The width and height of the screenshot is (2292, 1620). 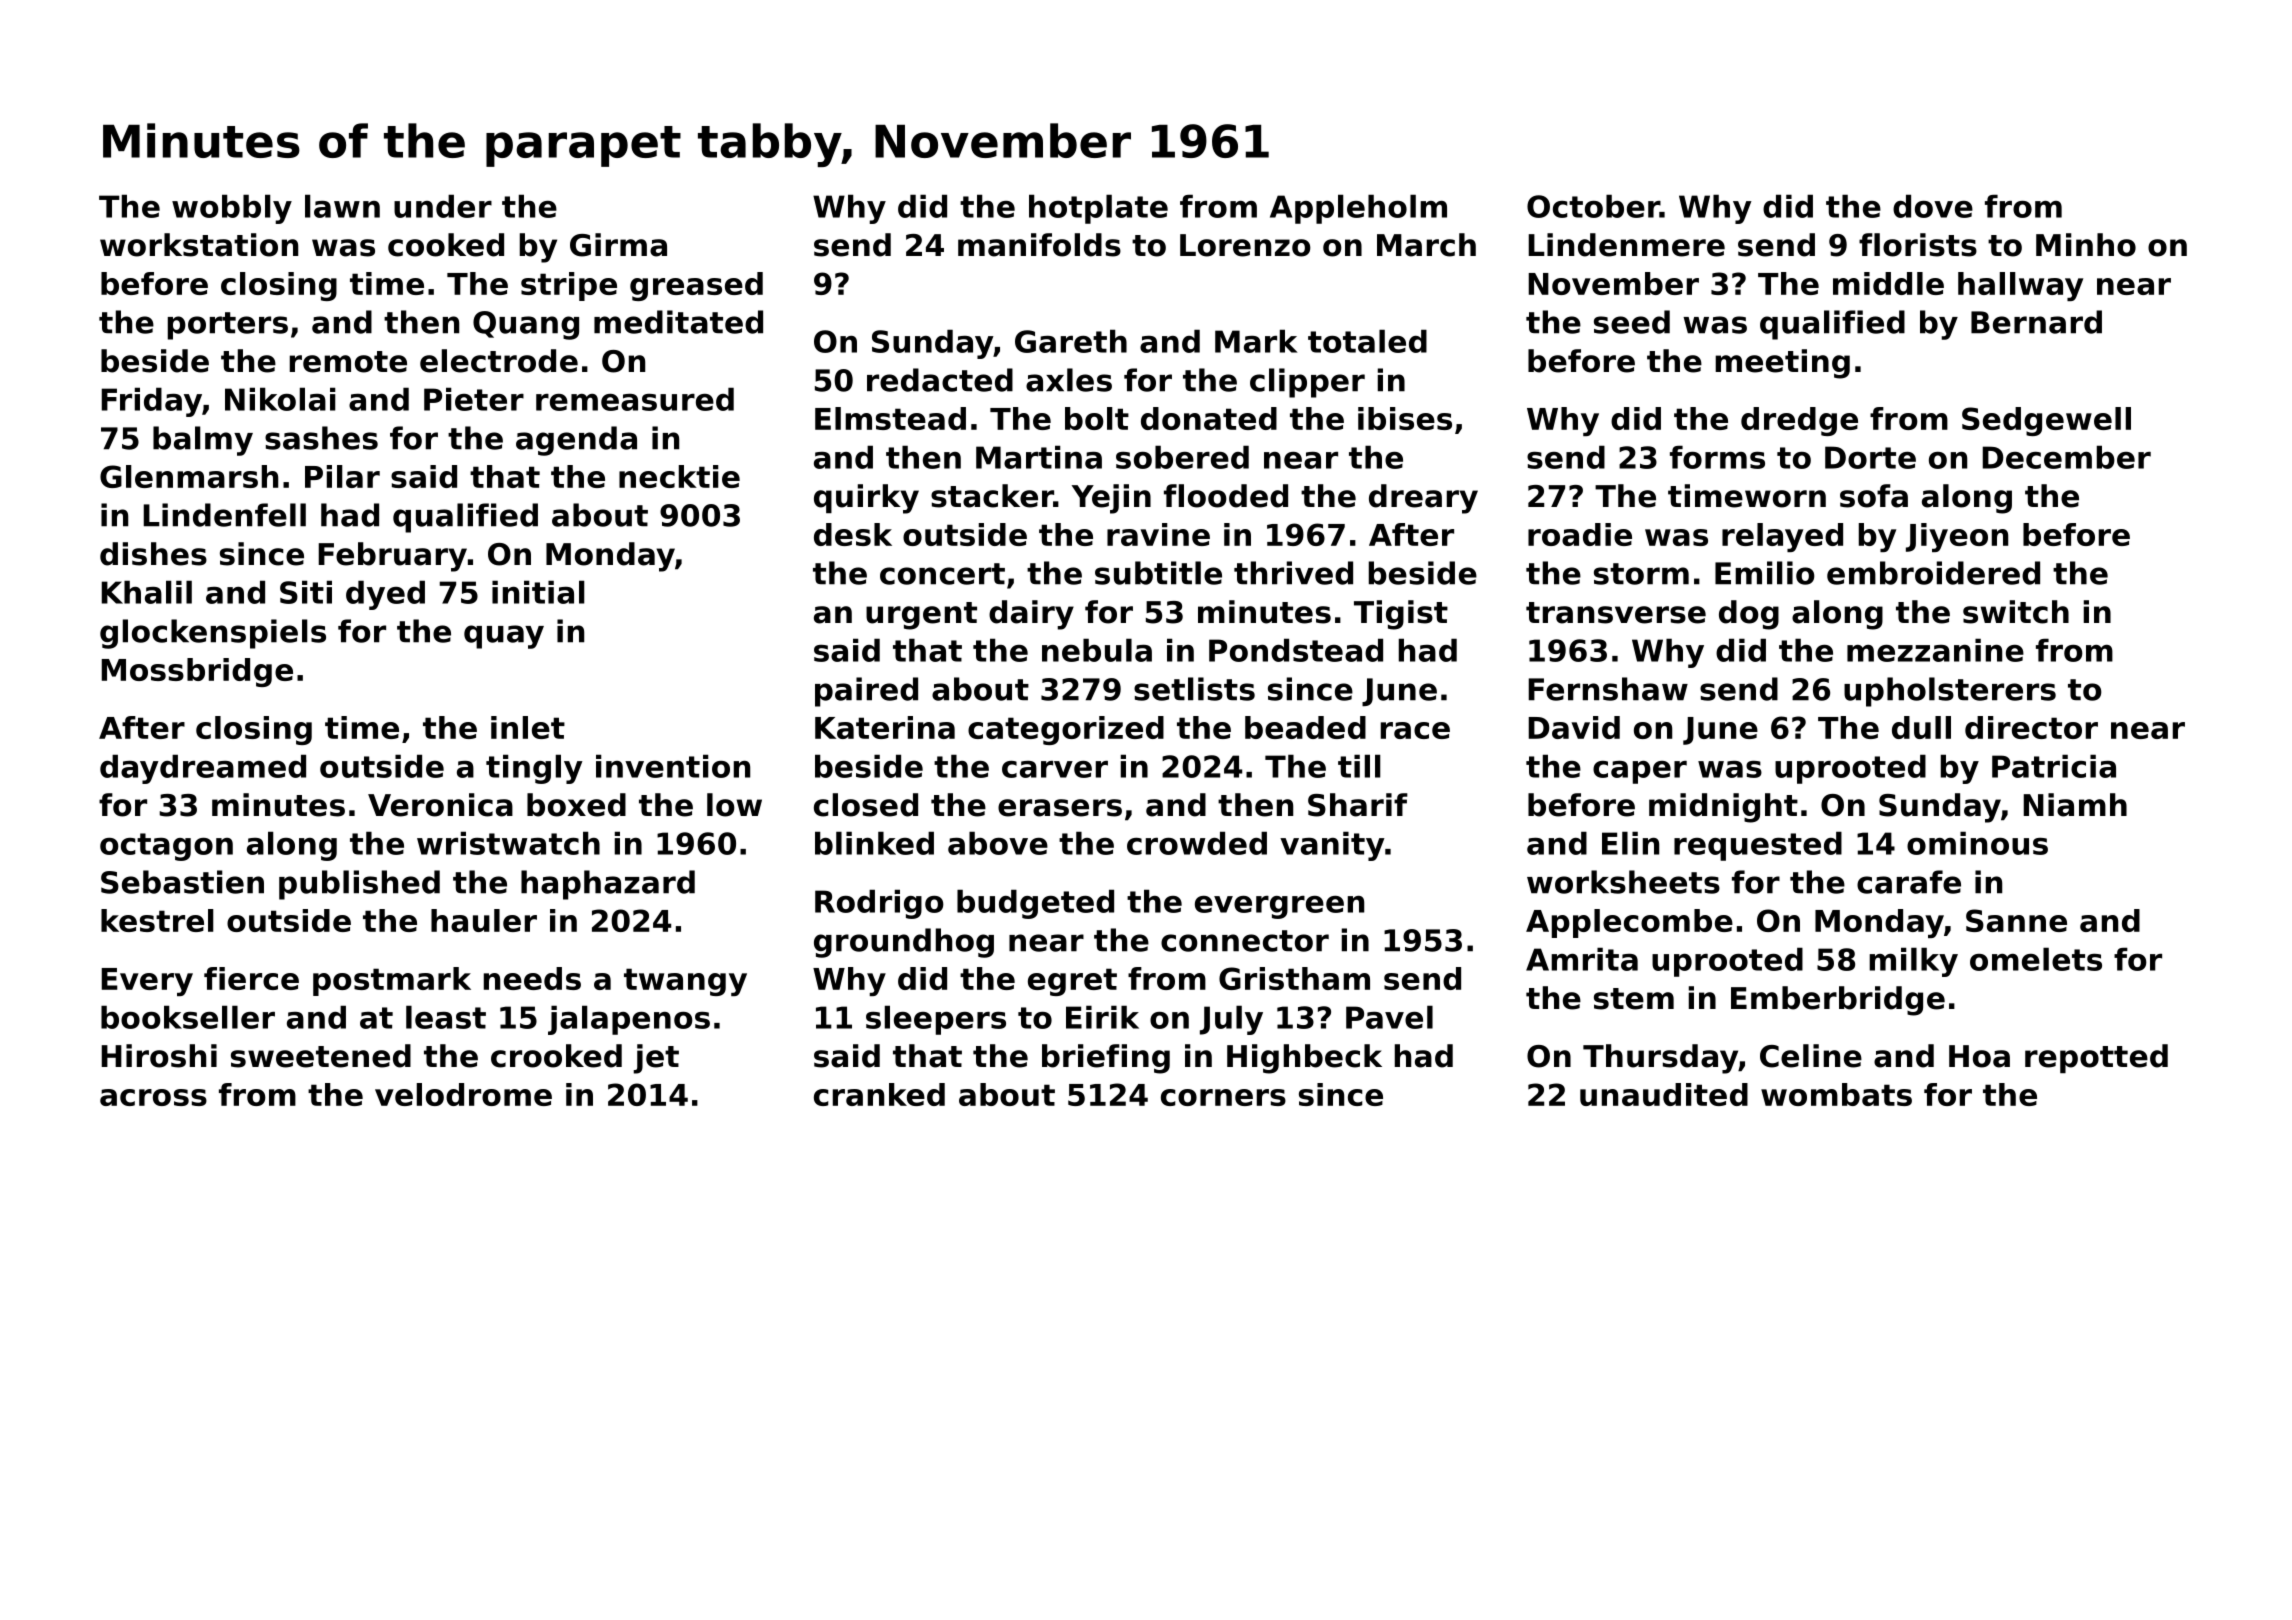 I want to click on across, so click(x=153, y=1097).
